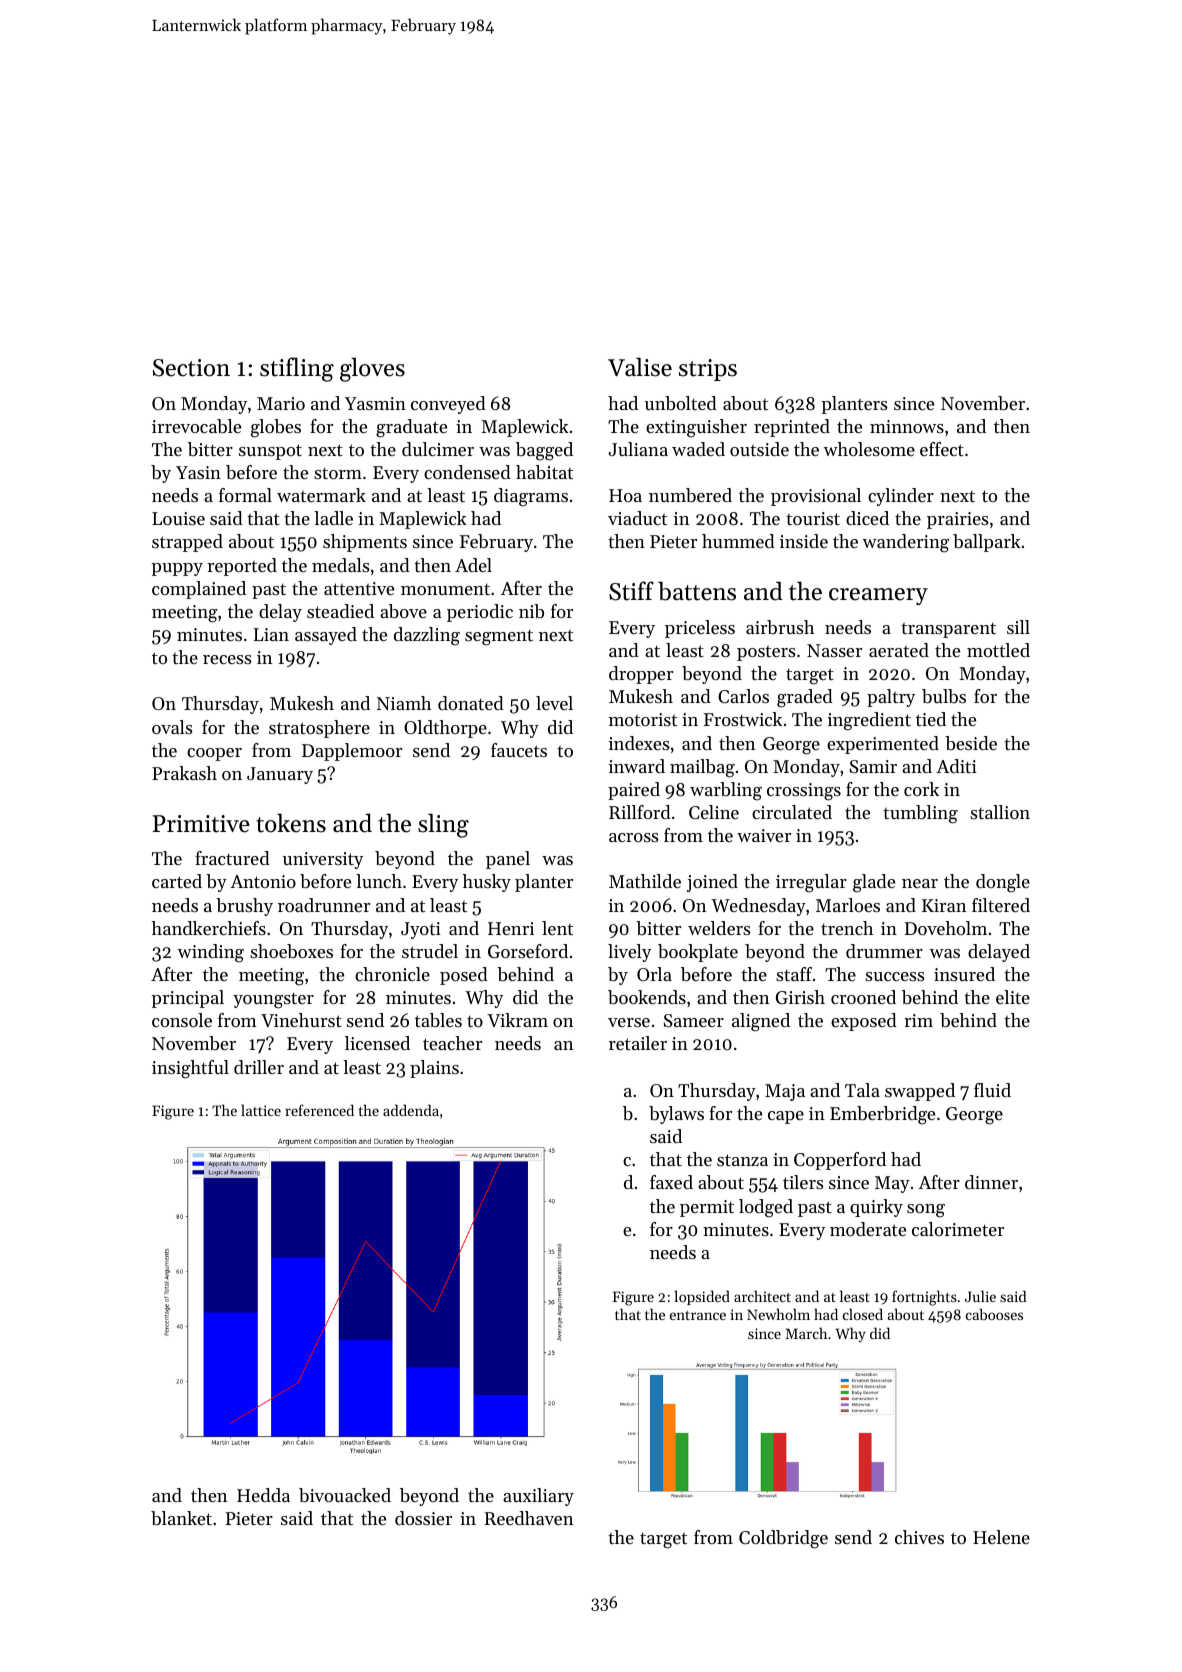 Image resolution: width=1182 pixels, height=1672 pixels. I want to click on Julie, so click(980, 1296).
